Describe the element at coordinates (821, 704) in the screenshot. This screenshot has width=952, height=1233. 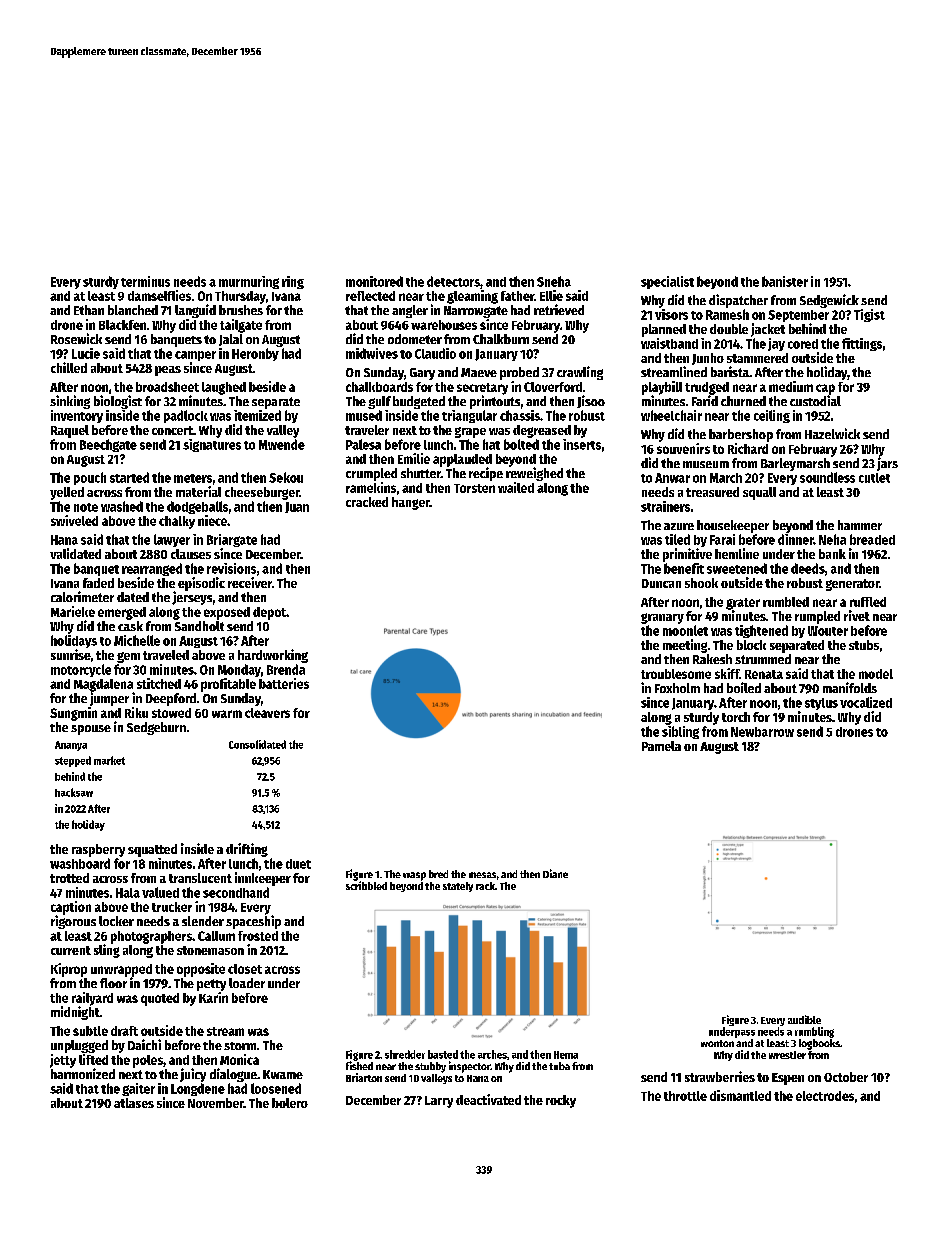
I see `stylus` at that location.
